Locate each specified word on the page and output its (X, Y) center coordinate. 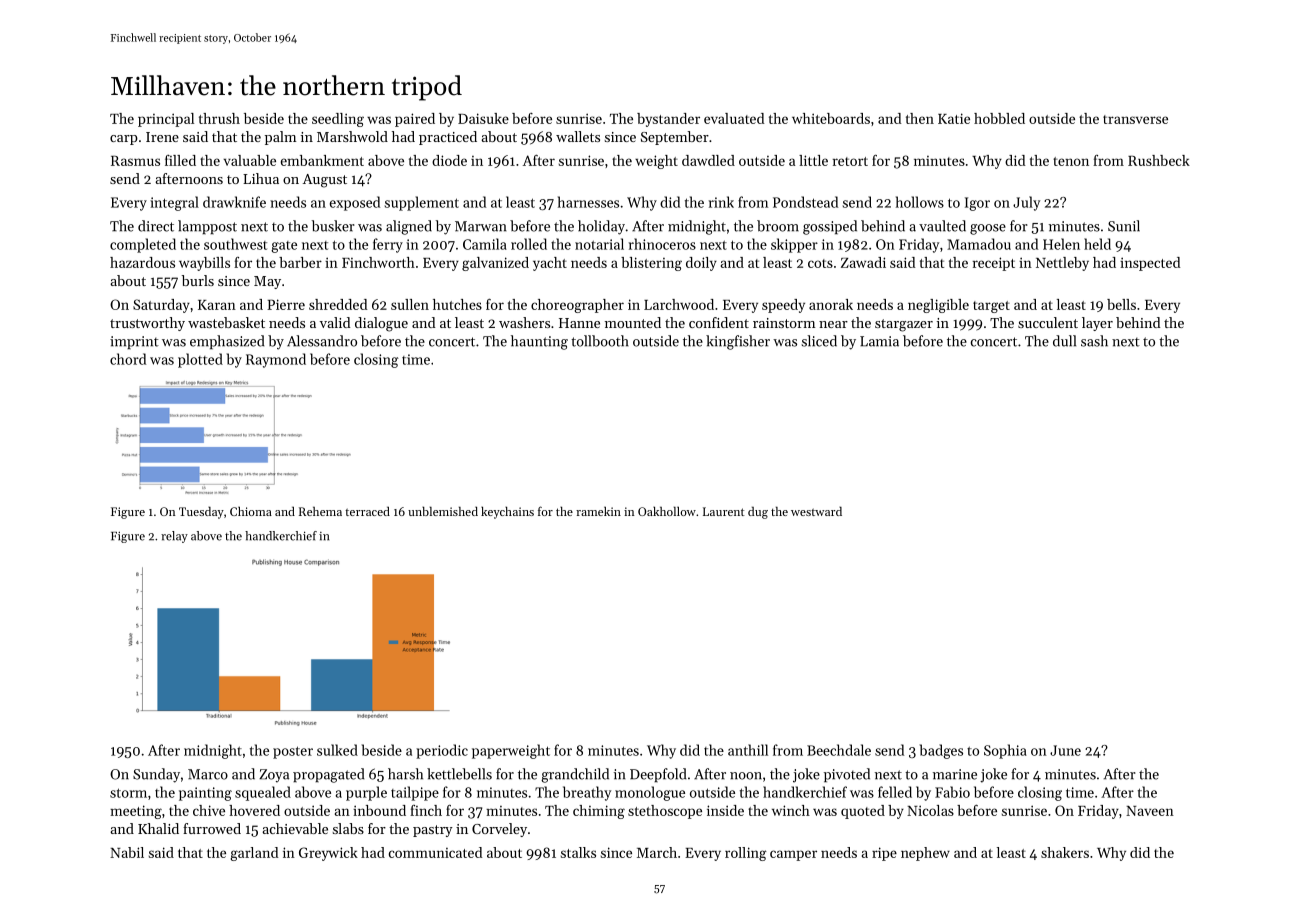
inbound (379, 810)
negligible (938, 306)
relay (174, 537)
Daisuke (483, 118)
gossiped (830, 227)
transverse (1135, 119)
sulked (337, 750)
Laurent (724, 511)
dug (758, 512)
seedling (338, 120)
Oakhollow (667, 511)
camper (793, 855)
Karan (217, 305)
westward (816, 511)
